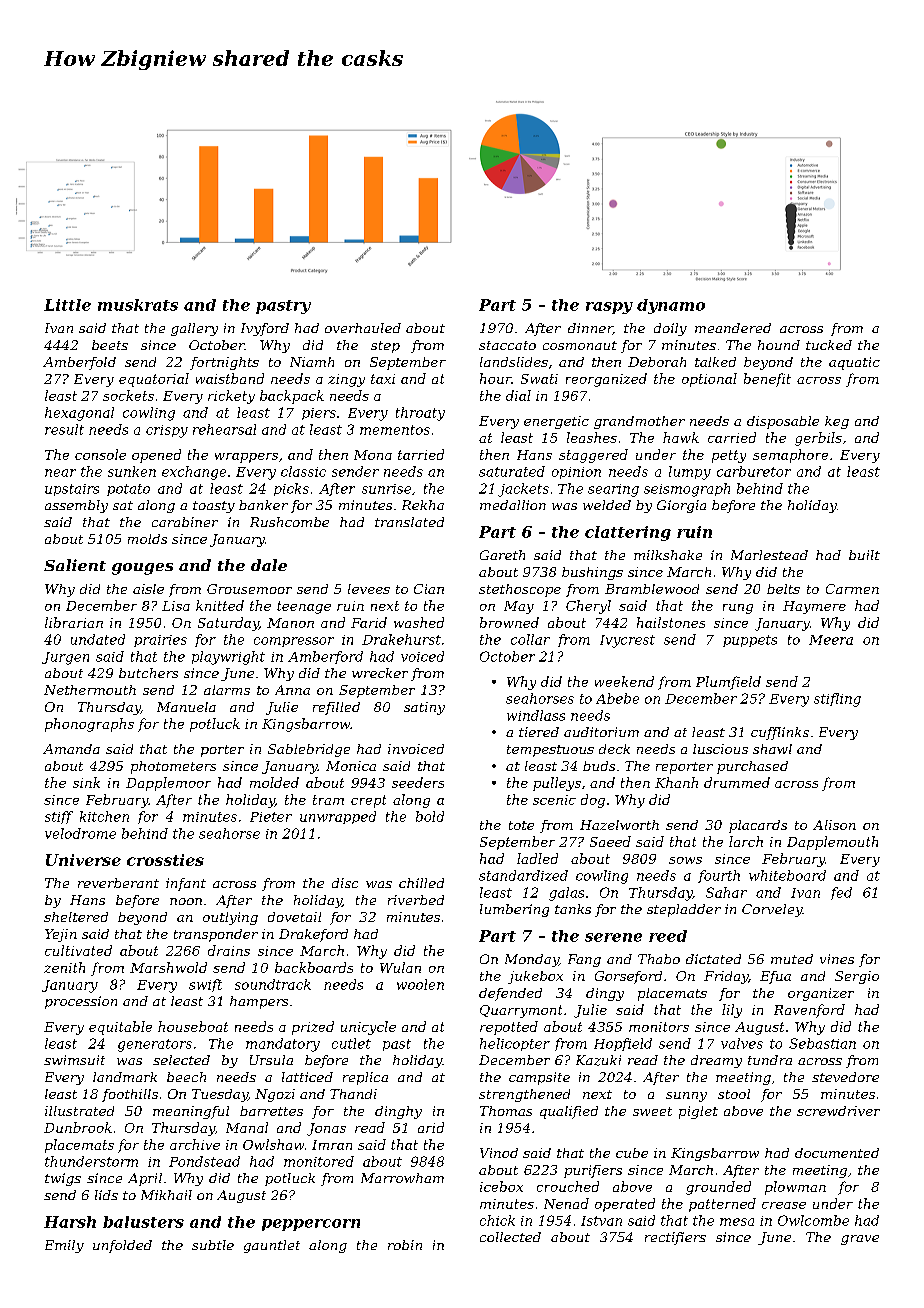 The height and width of the screenshot is (1308, 924). Describe the element at coordinates (738, 609) in the screenshot. I see `rung` at that location.
